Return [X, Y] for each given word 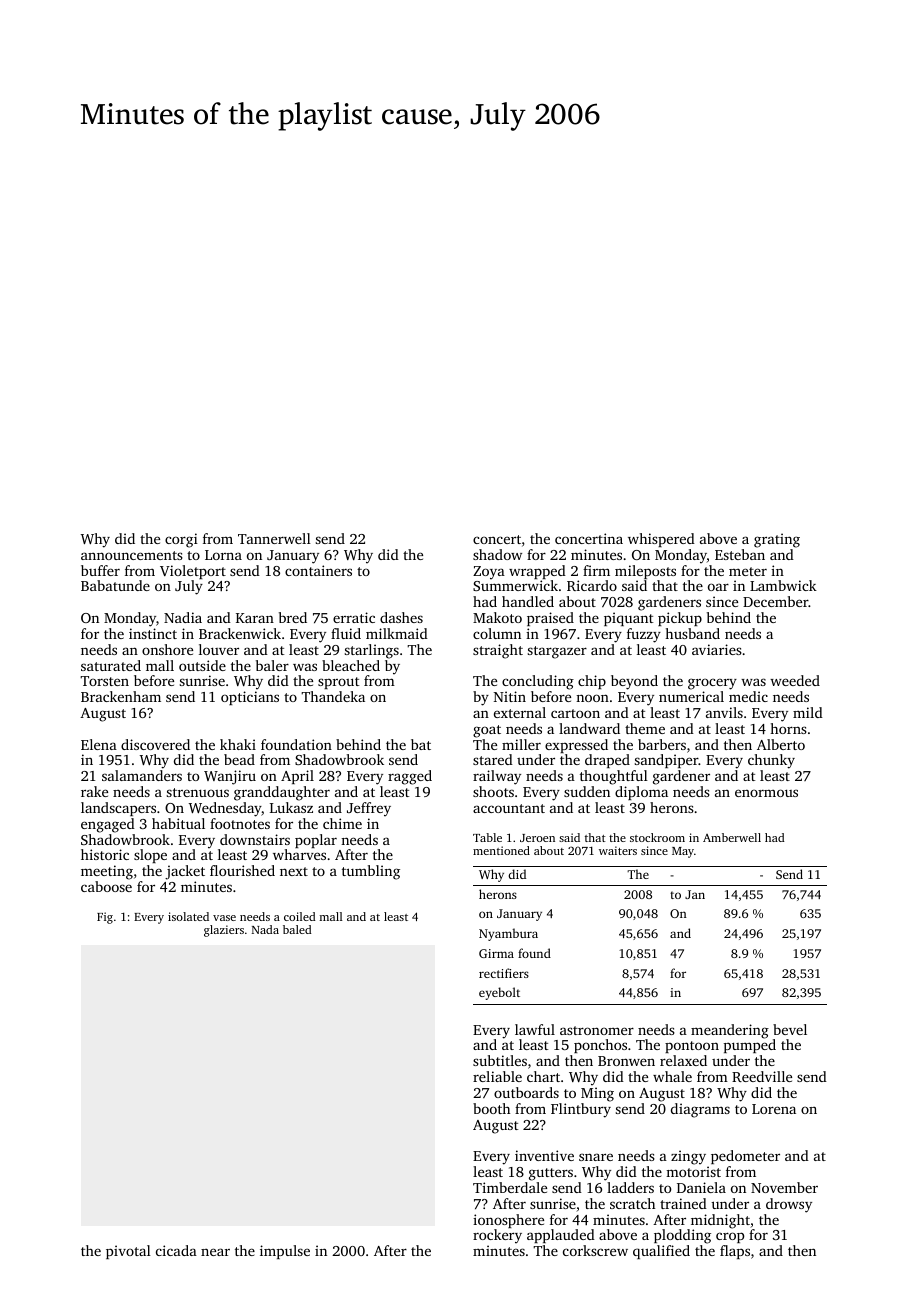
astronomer [597, 1030]
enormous [766, 793]
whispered [661, 540]
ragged [410, 777]
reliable [497, 1076]
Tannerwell [274, 538]
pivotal [128, 1252]
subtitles [500, 1060]
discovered [155, 744]
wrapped [537, 572]
